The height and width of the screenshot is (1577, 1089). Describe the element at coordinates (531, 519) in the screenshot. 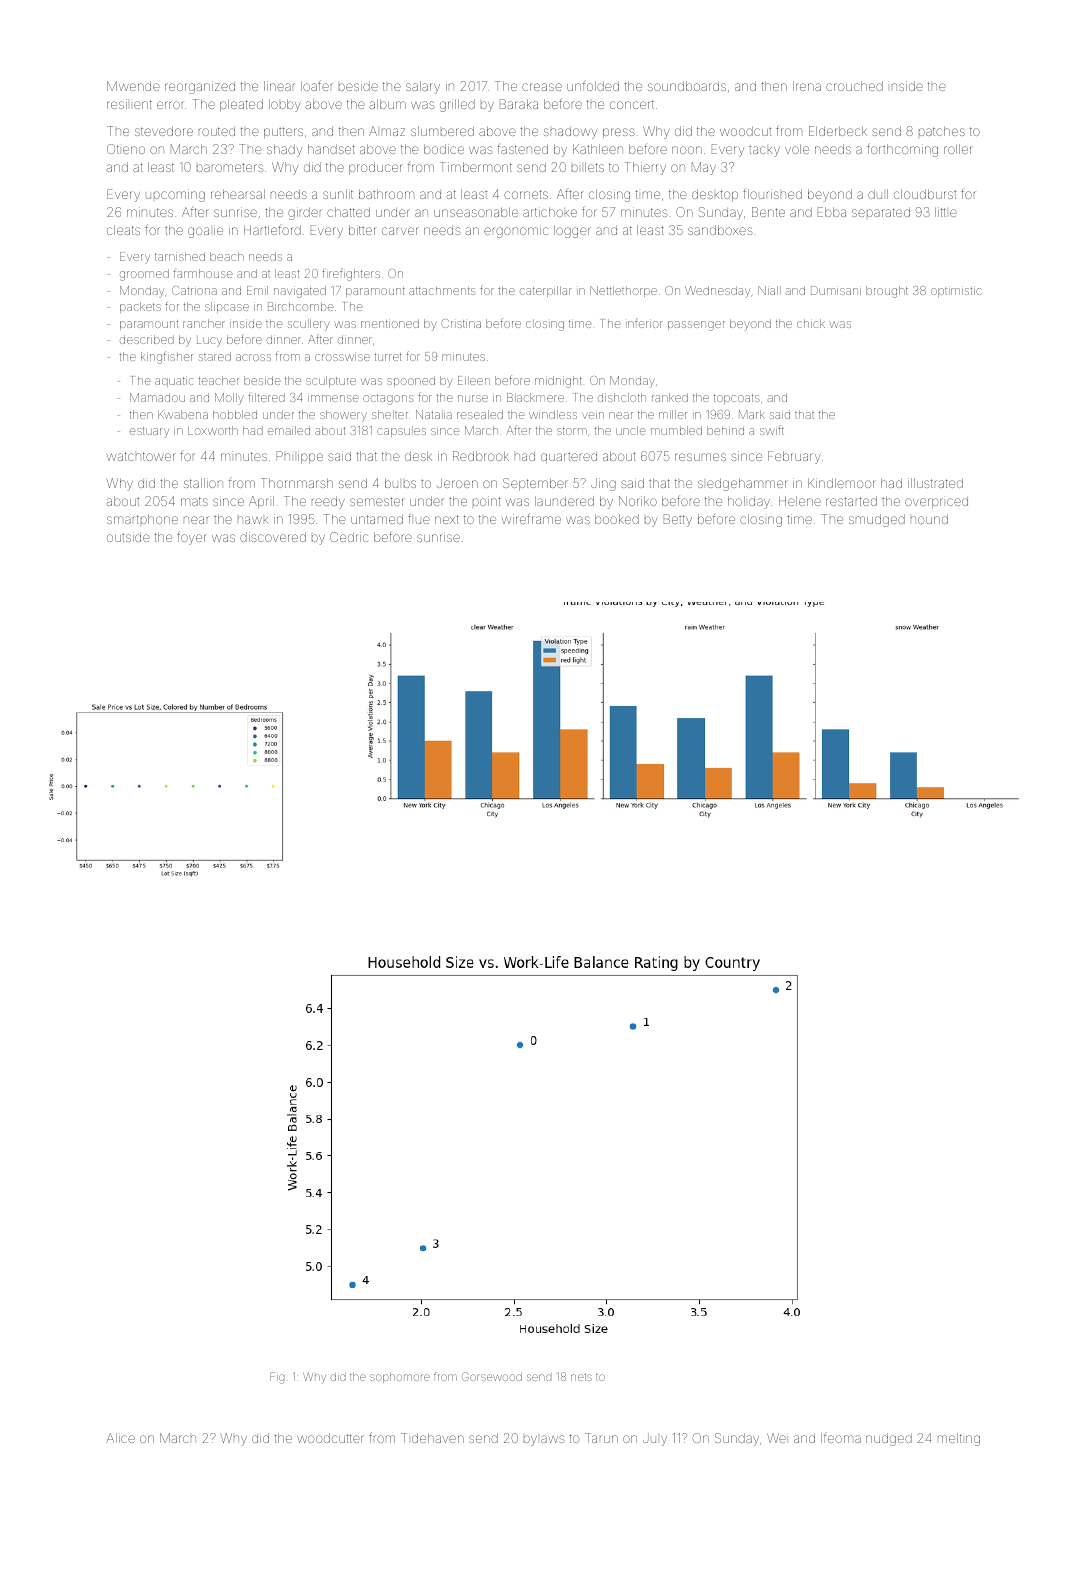

I see `wireframe` at that location.
